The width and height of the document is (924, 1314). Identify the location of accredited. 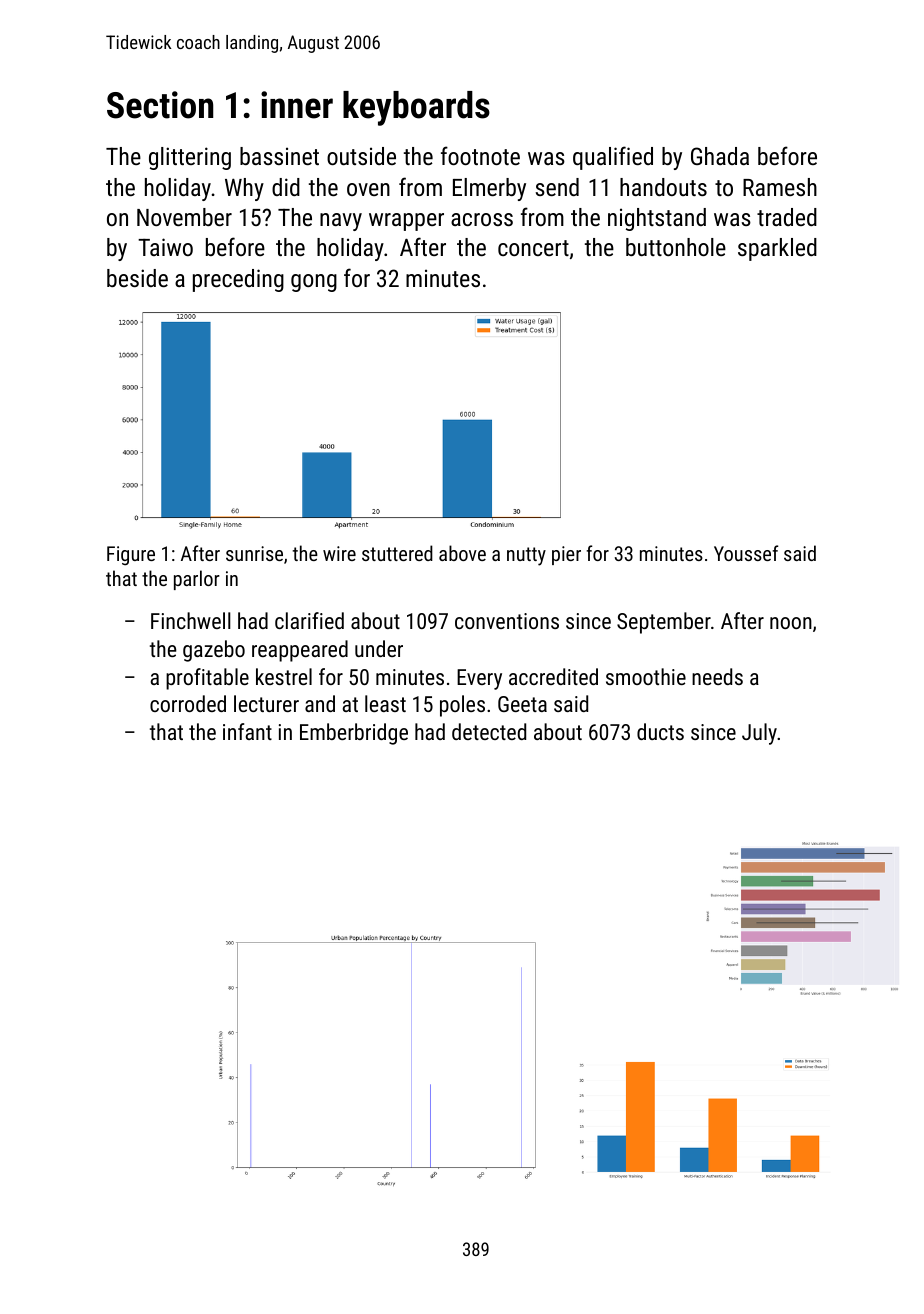
(553, 676).
